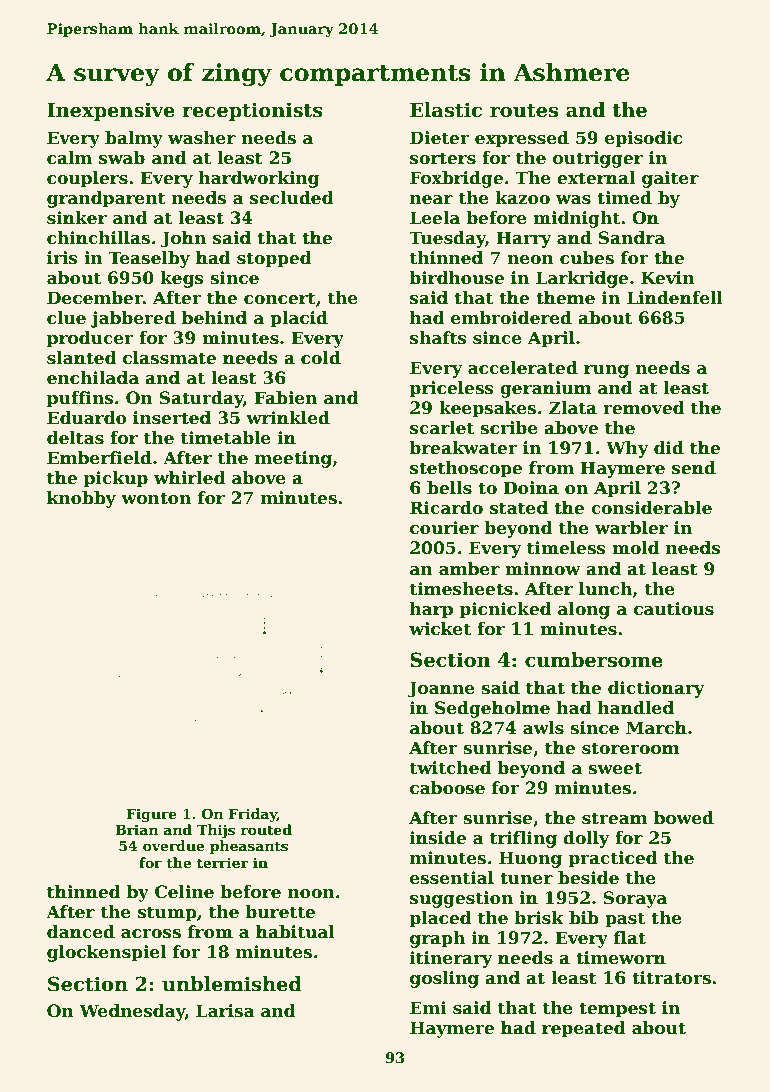 The width and height of the screenshot is (770, 1092). Describe the element at coordinates (684, 818) in the screenshot. I see `bowed` at that location.
